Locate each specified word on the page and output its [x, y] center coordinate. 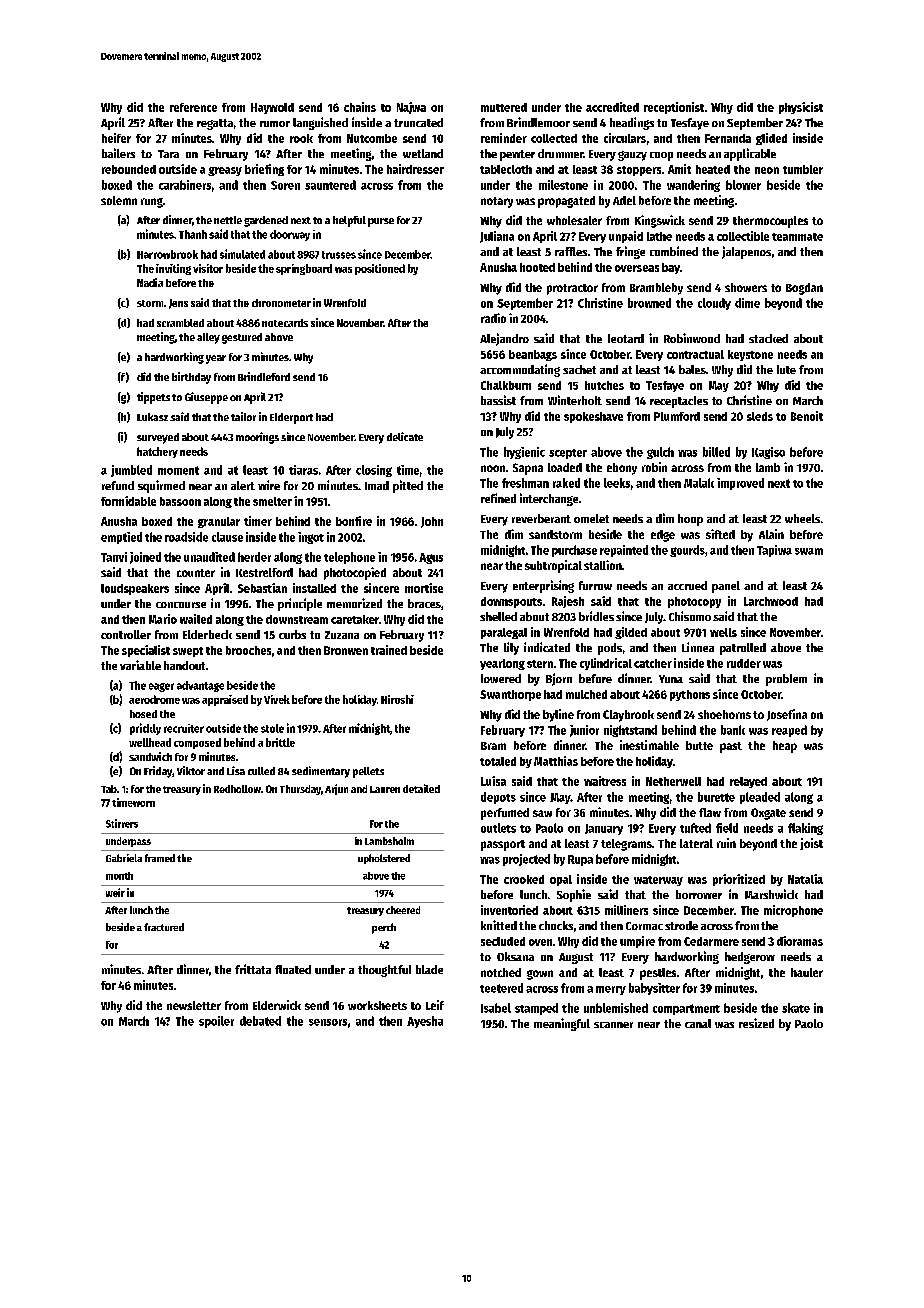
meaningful [562, 1024]
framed [160, 858]
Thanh [193, 234]
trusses [339, 255]
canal [698, 1023]
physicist [801, 108]
